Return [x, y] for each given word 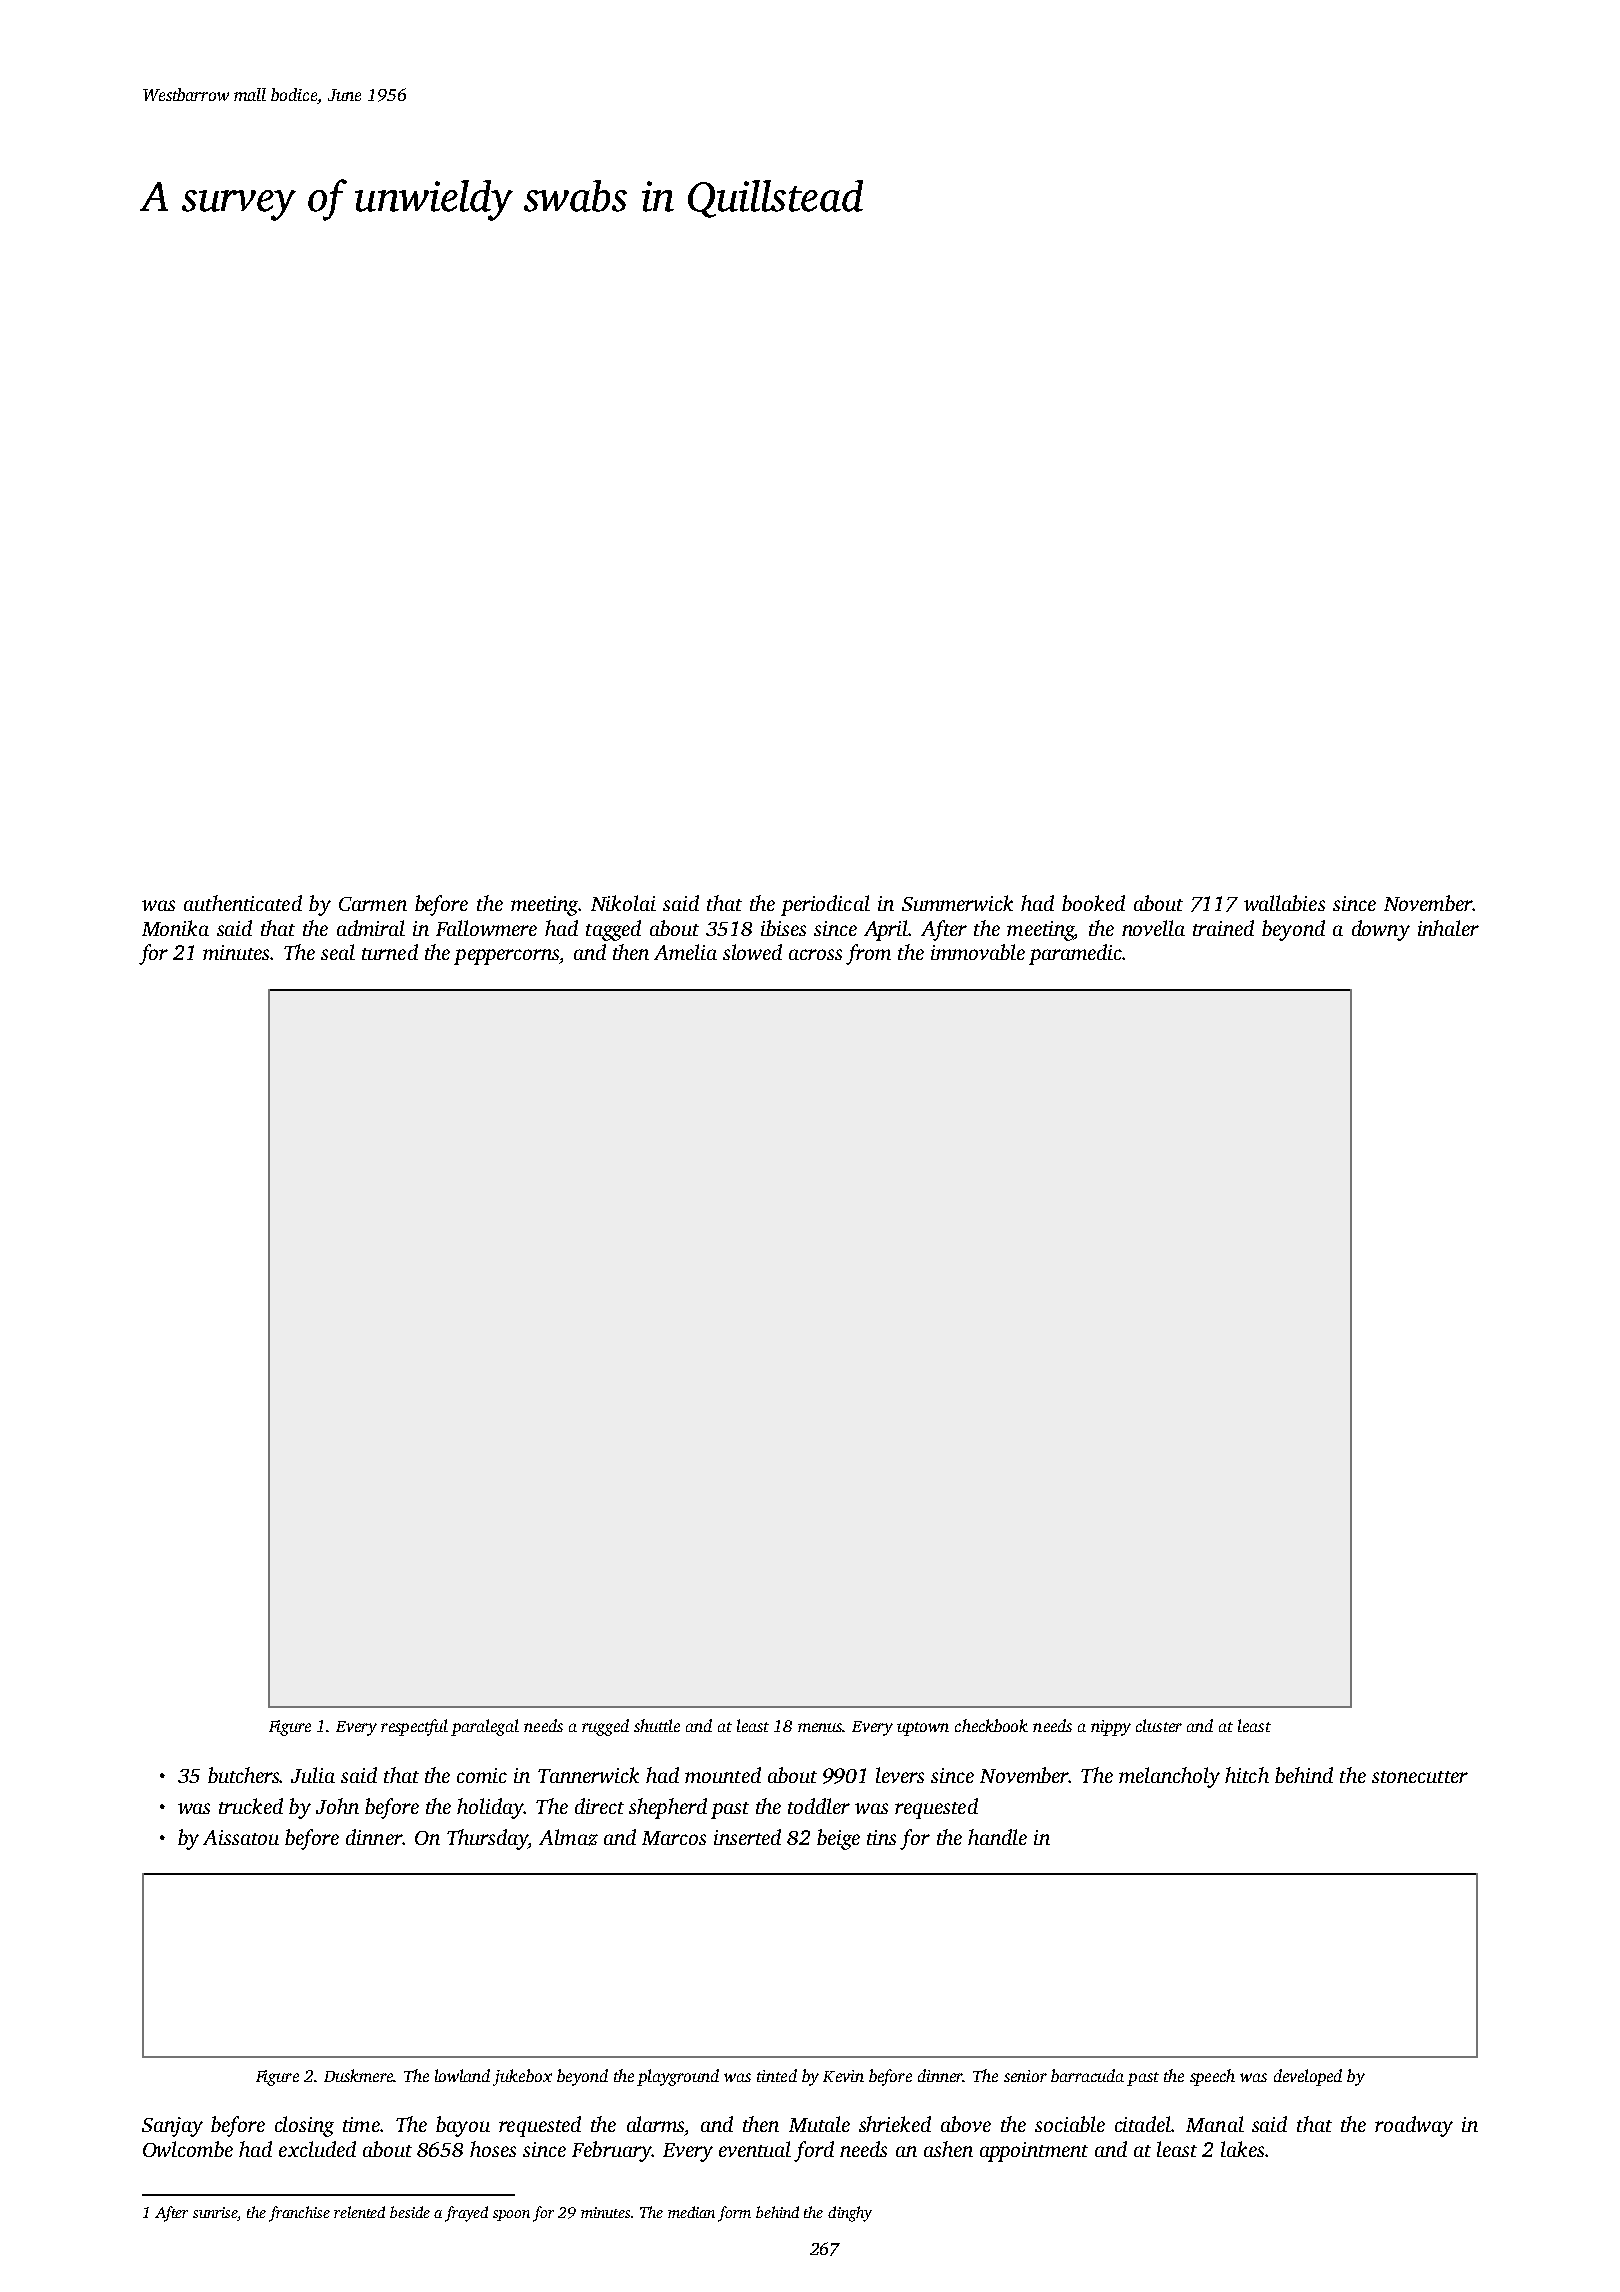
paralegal [485, 1727]
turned [390, 952]
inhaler [1448, 928]
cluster [1159, 1725]
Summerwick [957, 903]
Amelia [685, 952]
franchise [299, 2214]
